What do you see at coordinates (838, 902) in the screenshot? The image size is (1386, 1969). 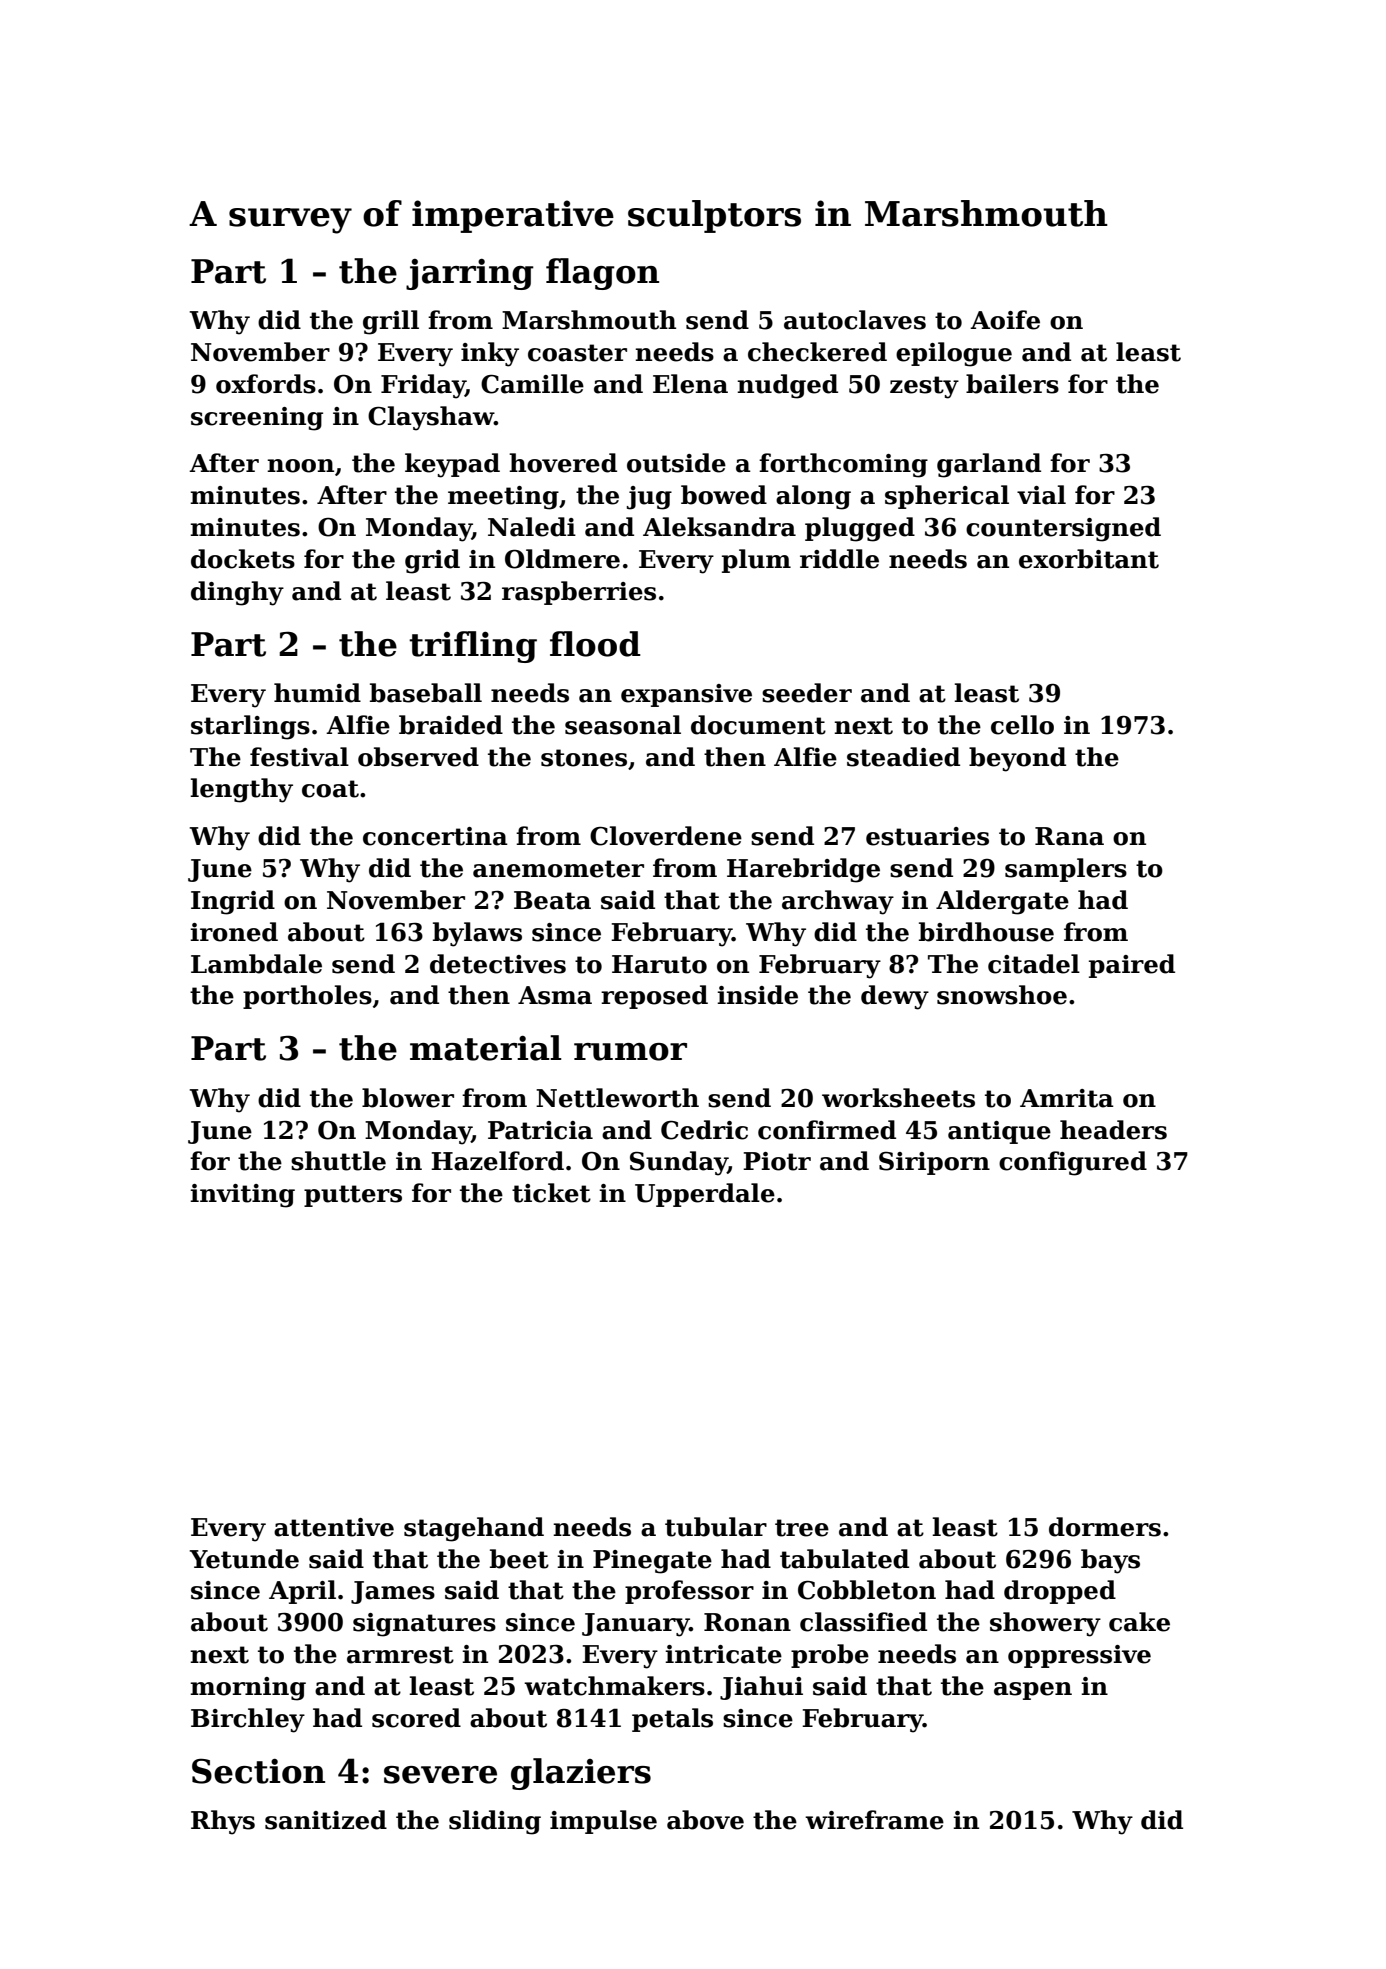 I see `archway` at bounding box center [838, 902].
